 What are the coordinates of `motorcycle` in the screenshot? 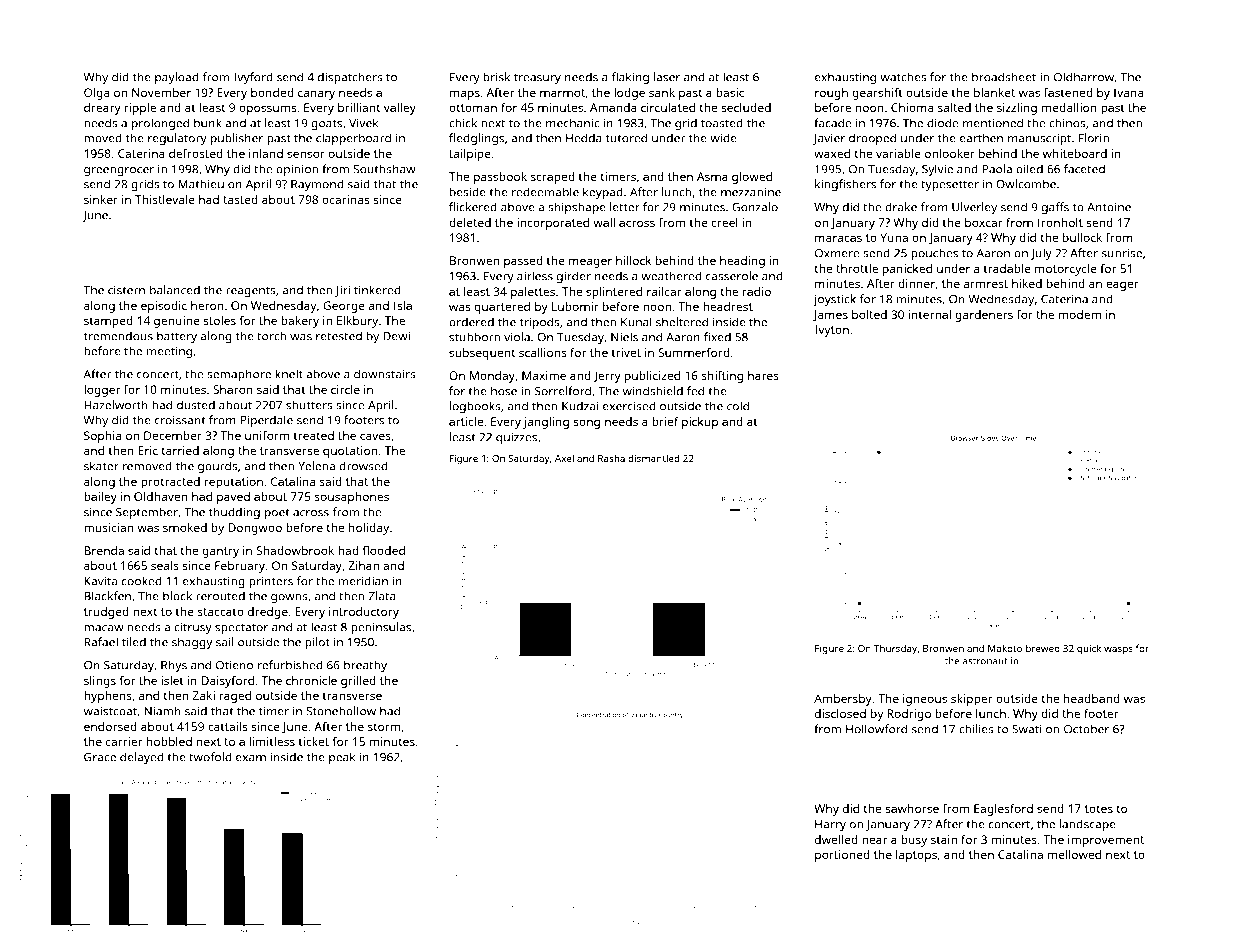 It's located at (1066, 270).
